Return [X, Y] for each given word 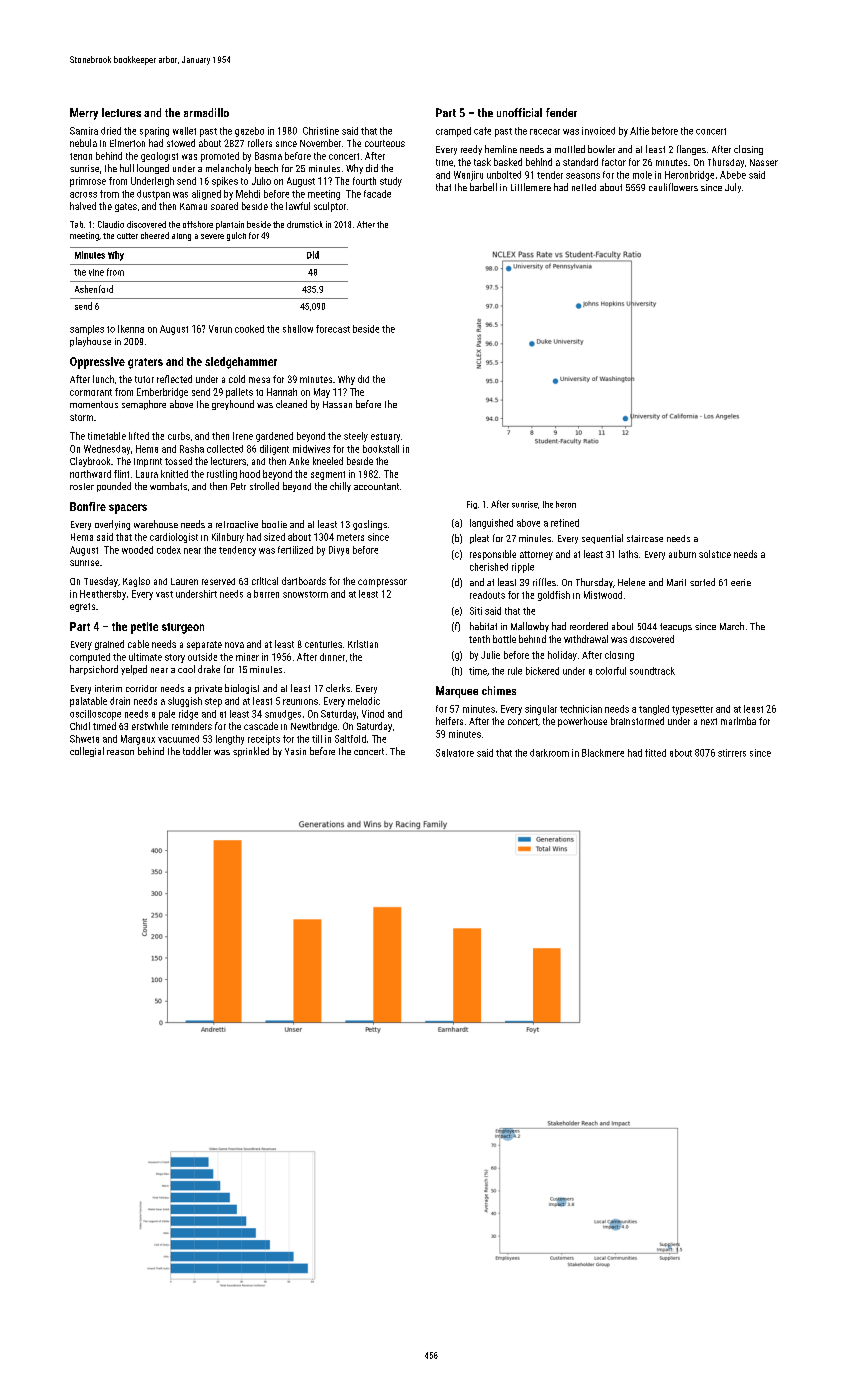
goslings [370, 525]
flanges [691, 150]
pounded [114, 487]
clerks [338, 688]
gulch [236, 236]
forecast [333, 329]
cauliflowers [673, 187]
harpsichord [94, 670]
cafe [482, 131]
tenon [81, 156]
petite [144, 628]
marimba [738, 721]
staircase [645, 538]
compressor [382, 583]
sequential [602, 539]
